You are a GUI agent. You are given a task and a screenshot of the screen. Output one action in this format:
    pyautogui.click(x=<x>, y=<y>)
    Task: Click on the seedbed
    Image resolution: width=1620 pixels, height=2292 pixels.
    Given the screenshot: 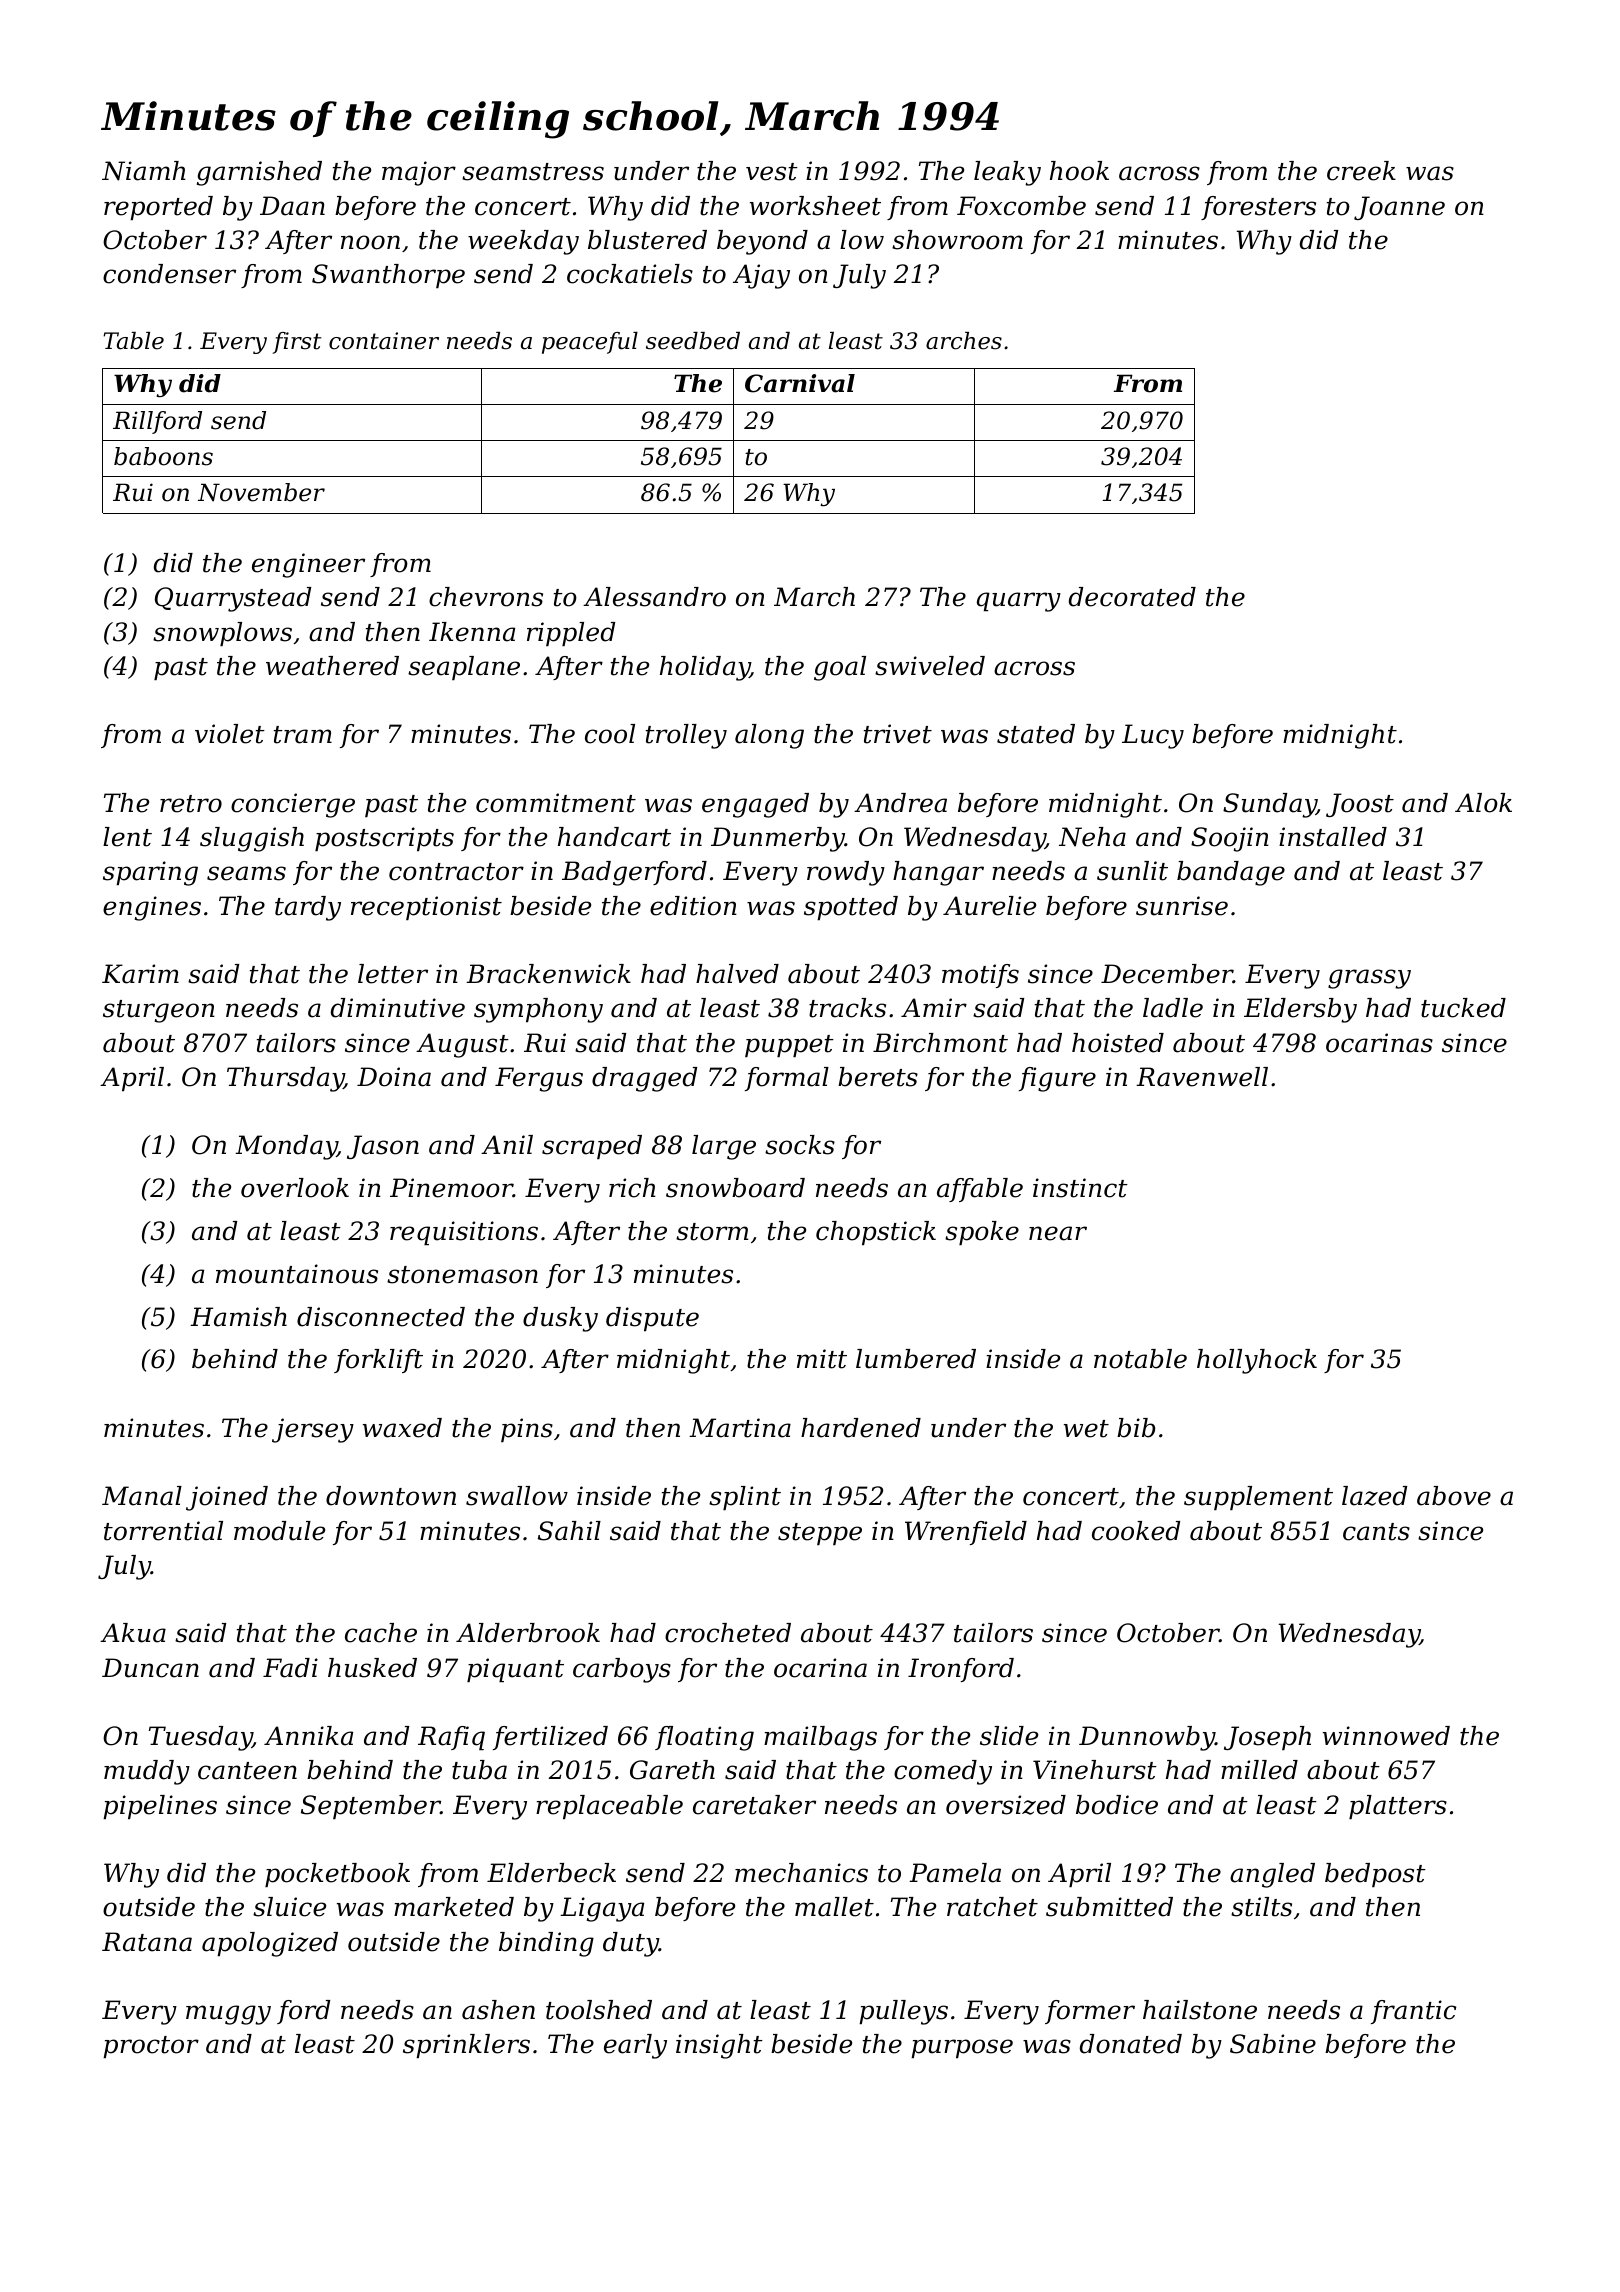 What is the action you would take?
    pyautogui.click(x=693, y=341)
